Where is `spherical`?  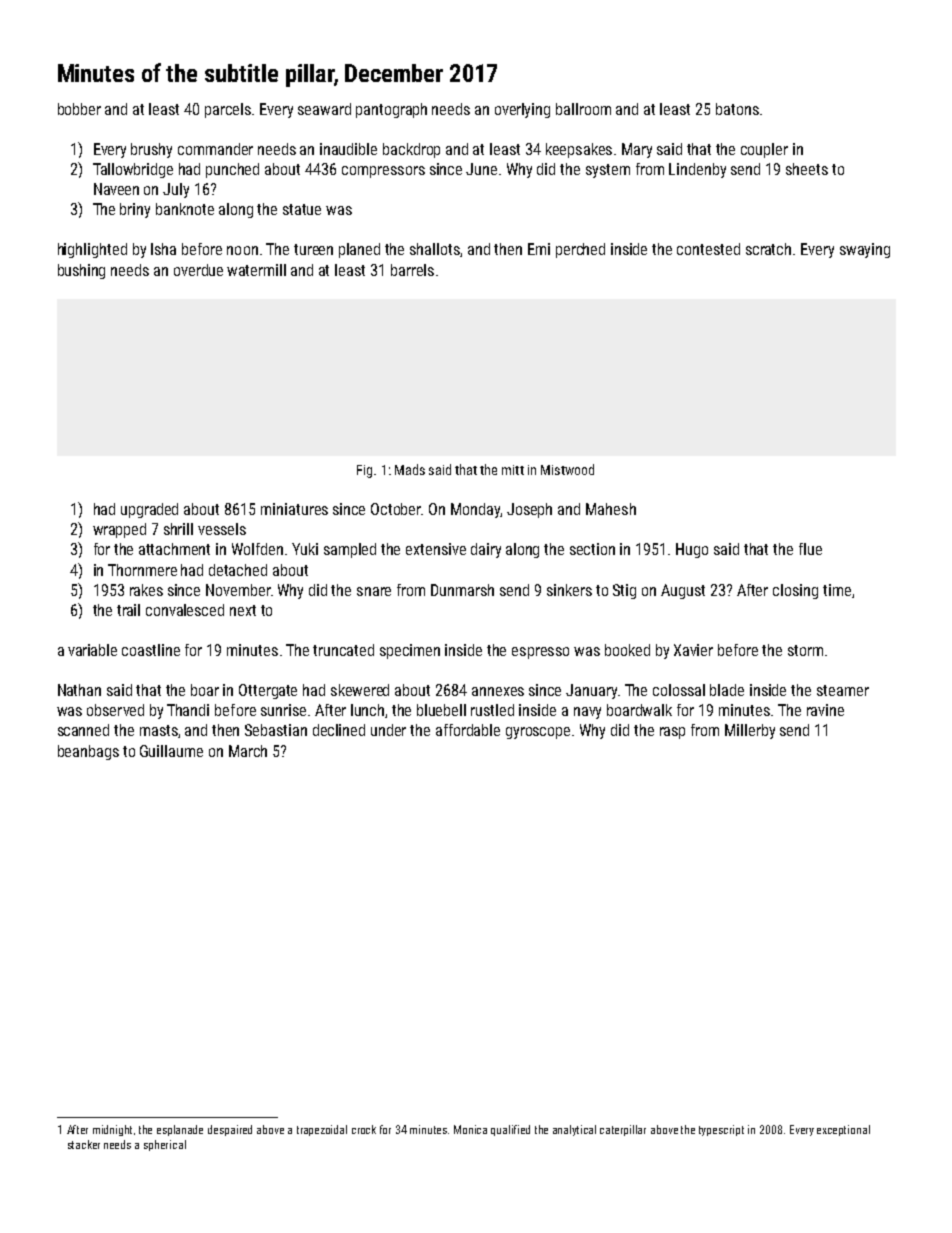
spherical is located at coordinates (165, 1145).
